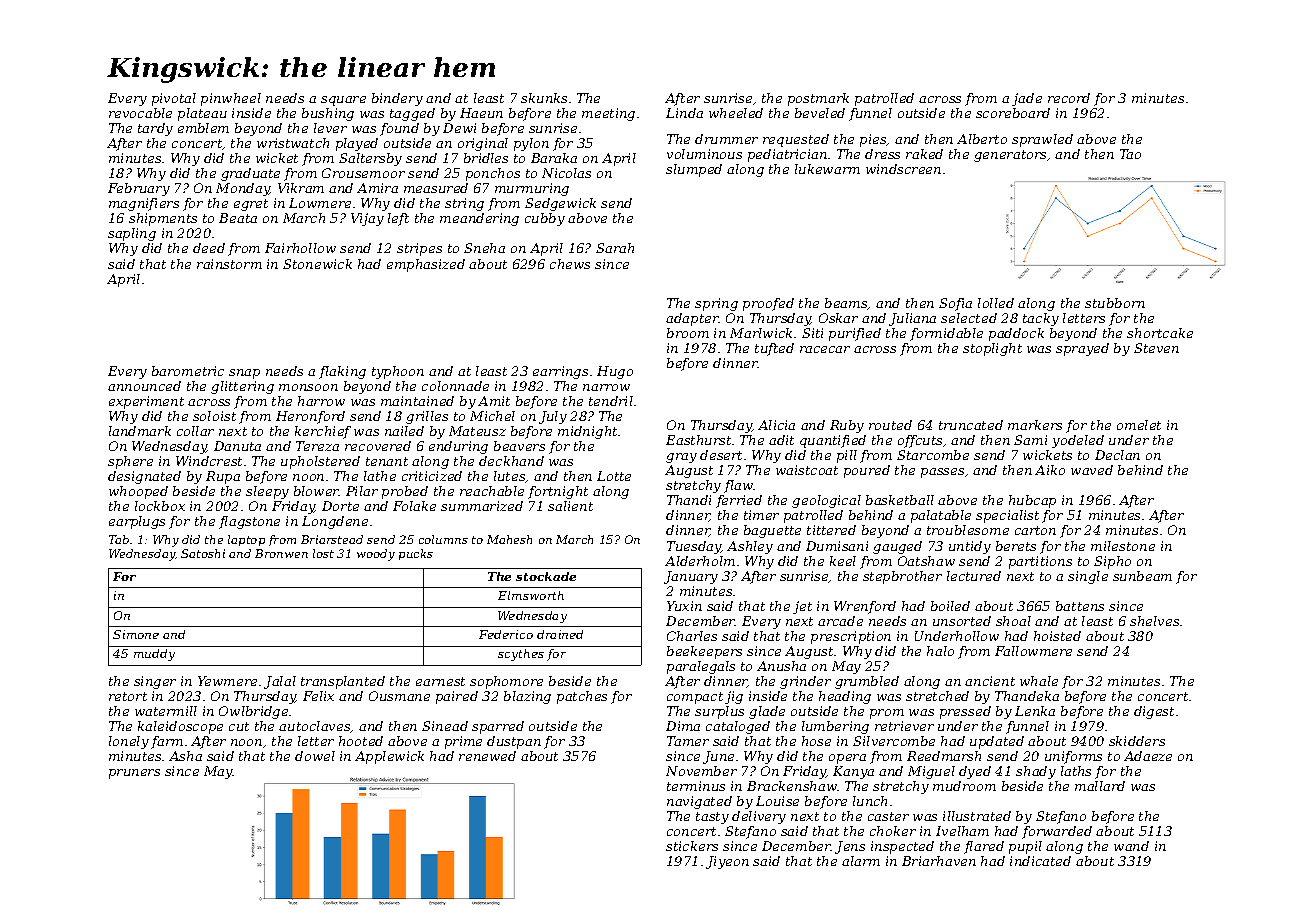  Describe the element at coordinates (134, 774) in the document. I see `pruners` at that location.
